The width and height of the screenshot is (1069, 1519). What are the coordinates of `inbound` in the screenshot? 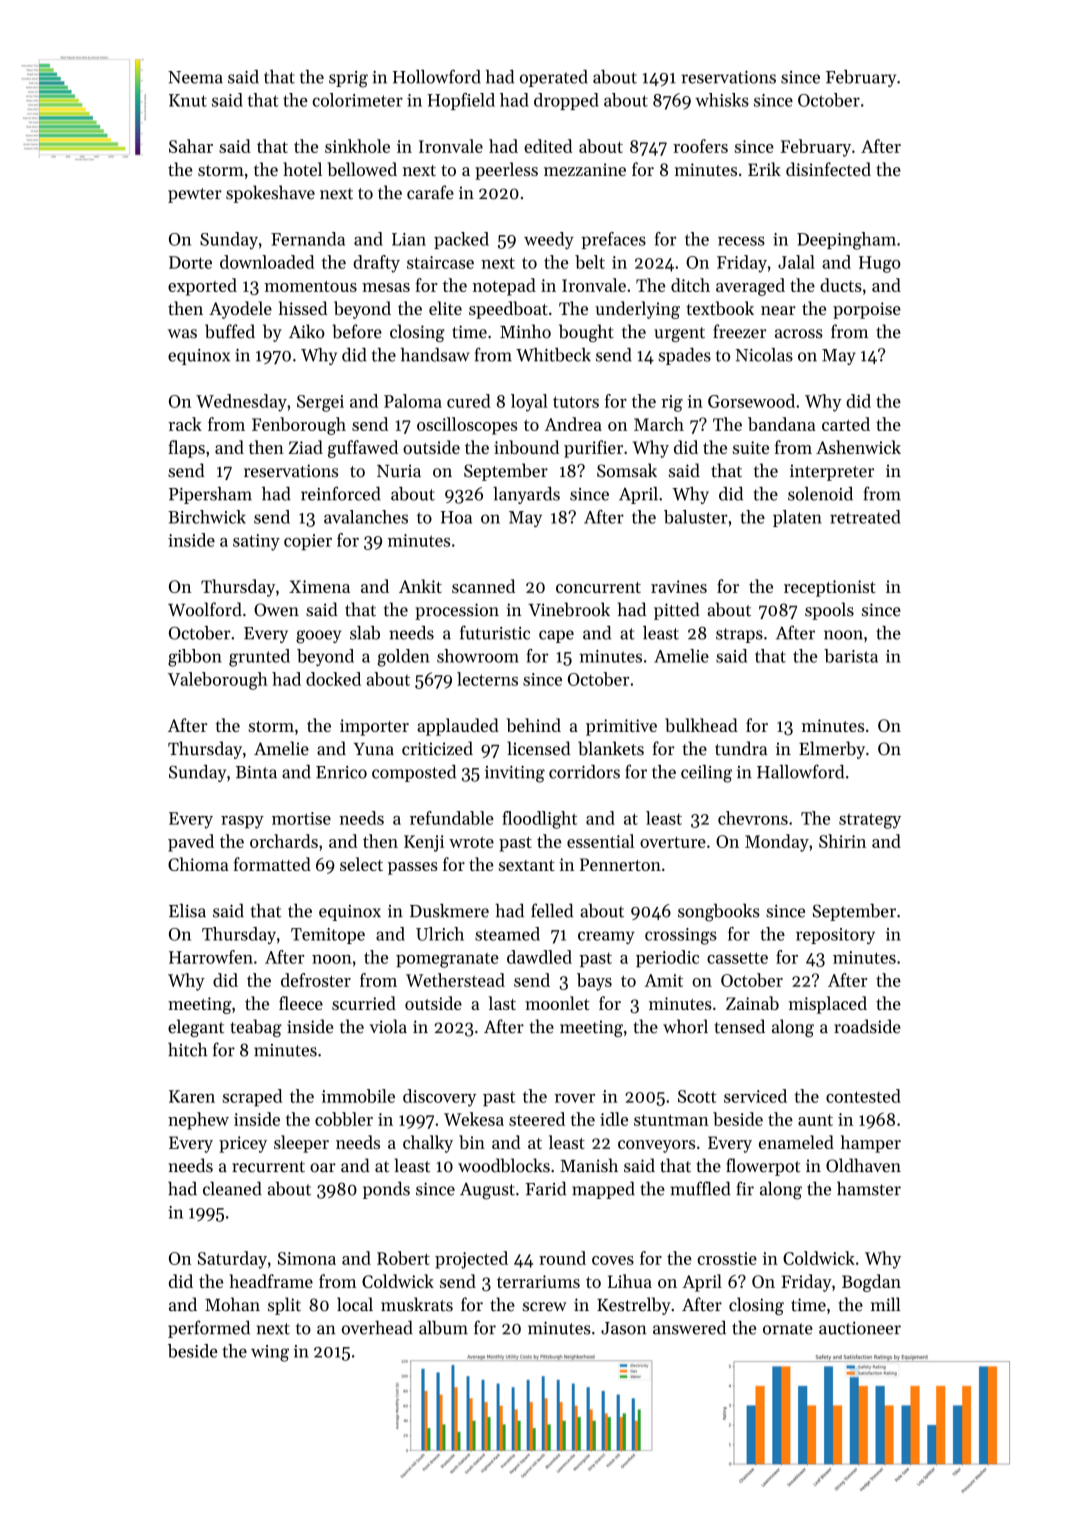 It's located at (526, 447).
